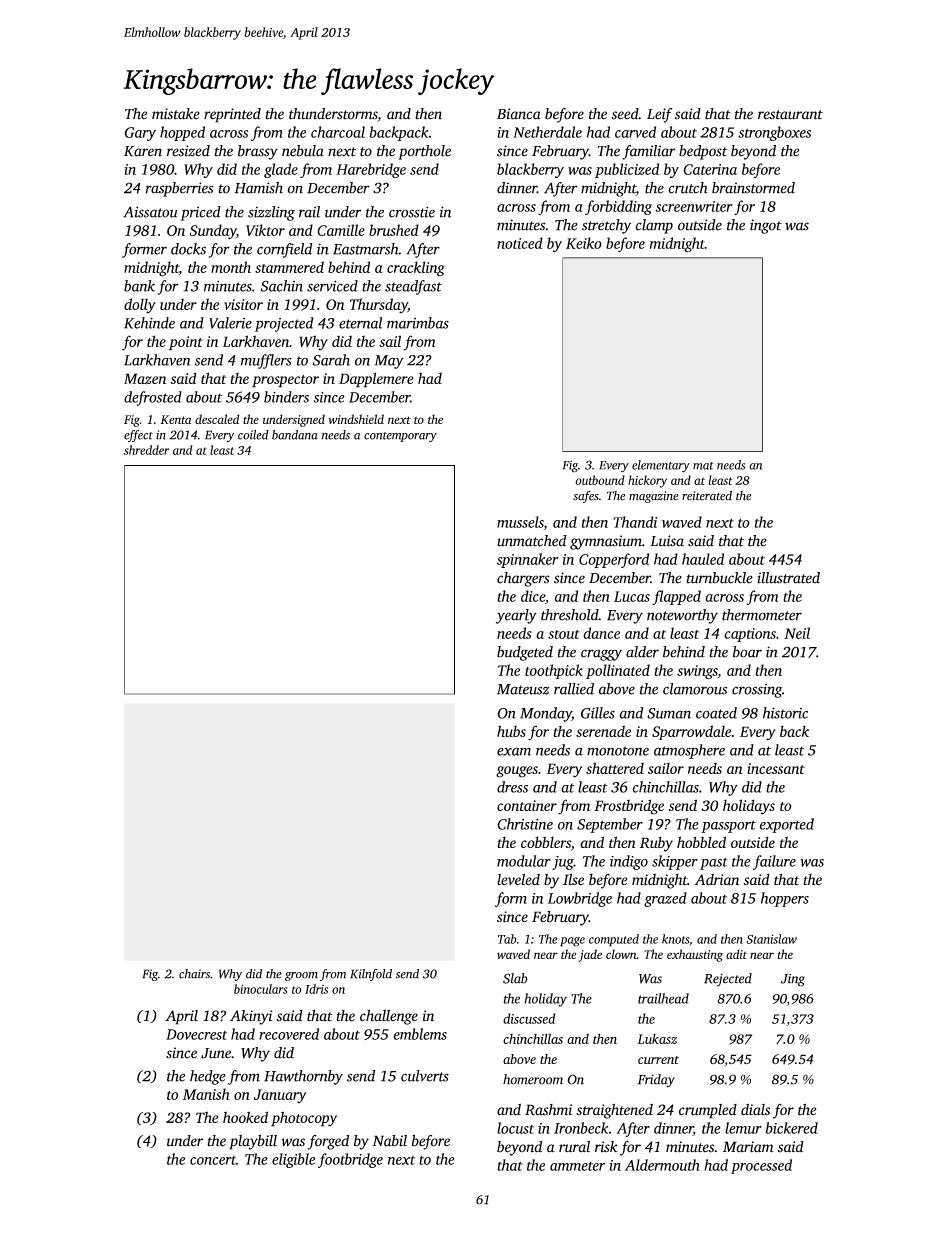  Describe the element at coordinates (213, 1160) in the screenshot. I see `concert` at that location.
